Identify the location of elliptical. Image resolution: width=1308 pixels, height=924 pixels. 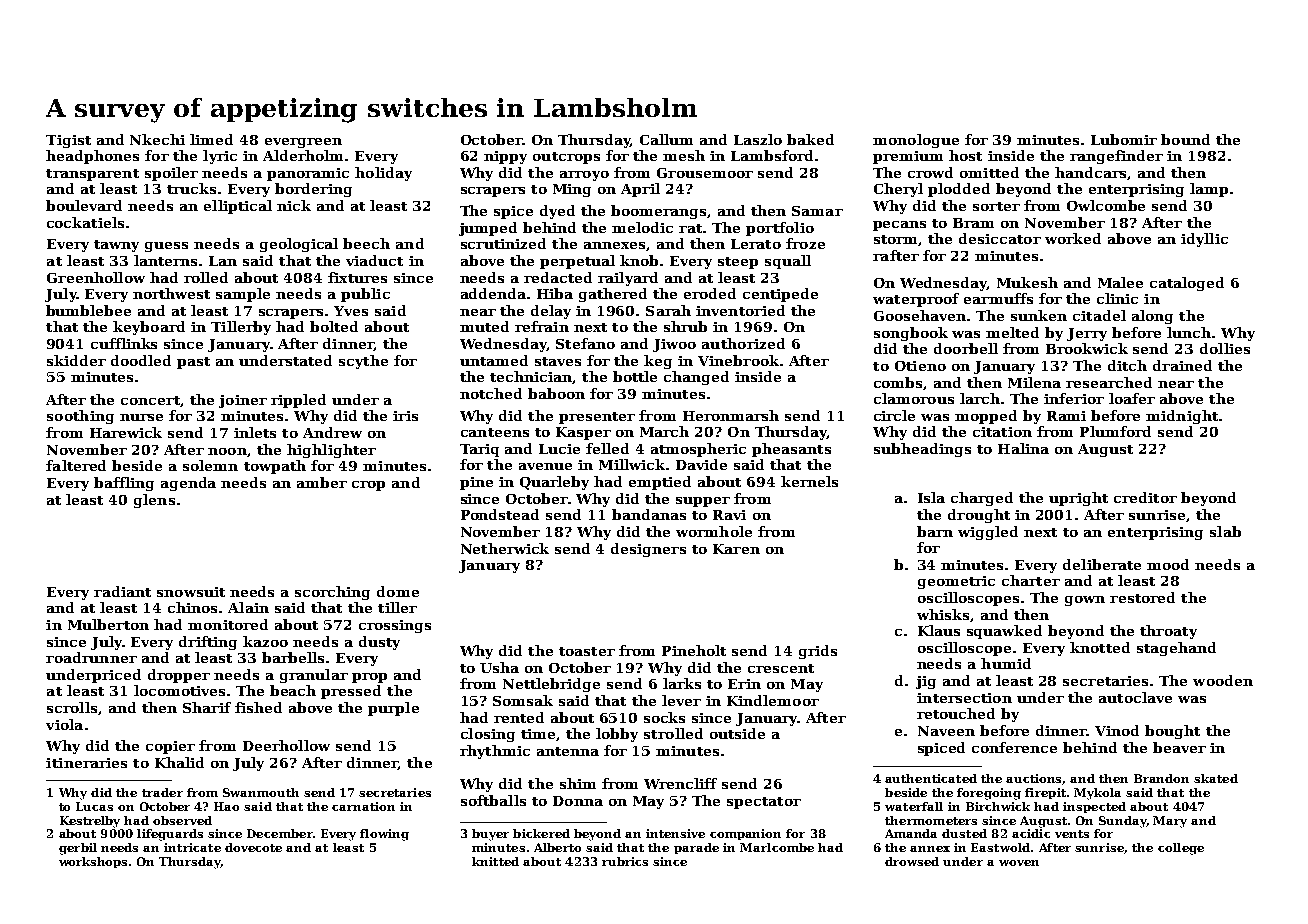
(238, 207).
